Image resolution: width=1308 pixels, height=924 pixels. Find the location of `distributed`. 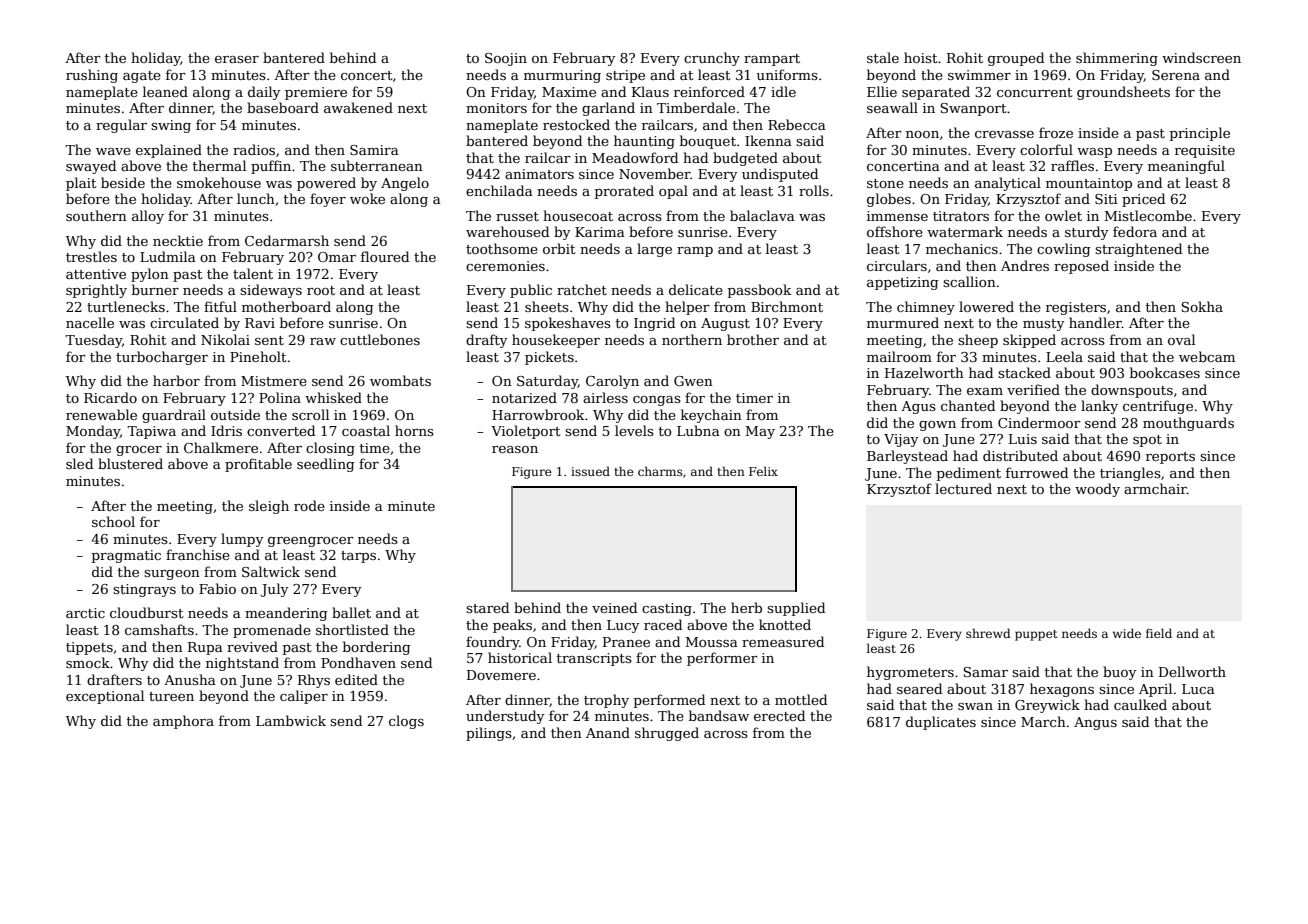

distributed is located at coordinates (1020, 455).
